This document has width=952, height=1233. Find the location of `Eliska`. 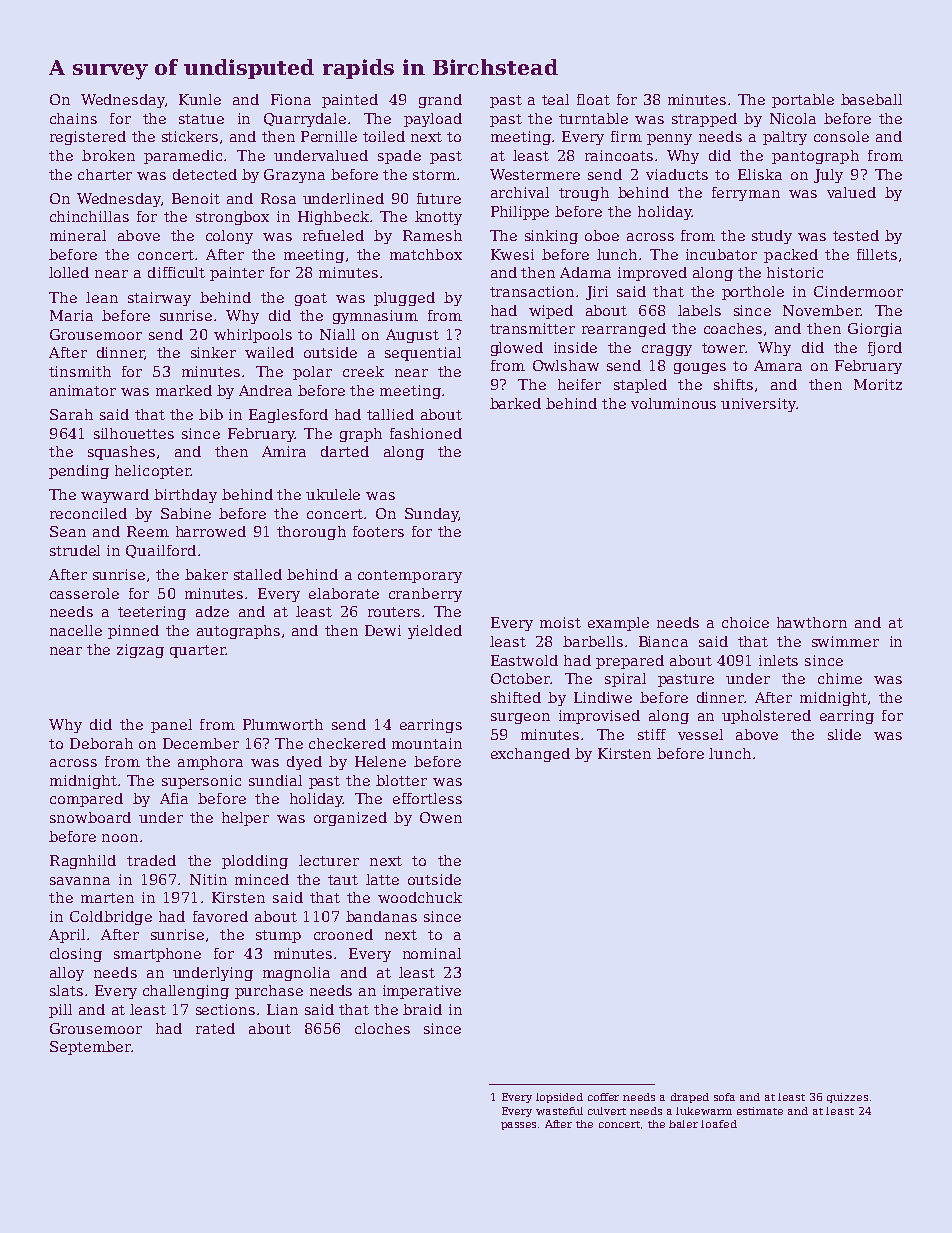

Eliska is located at coordinates (760, 174).
